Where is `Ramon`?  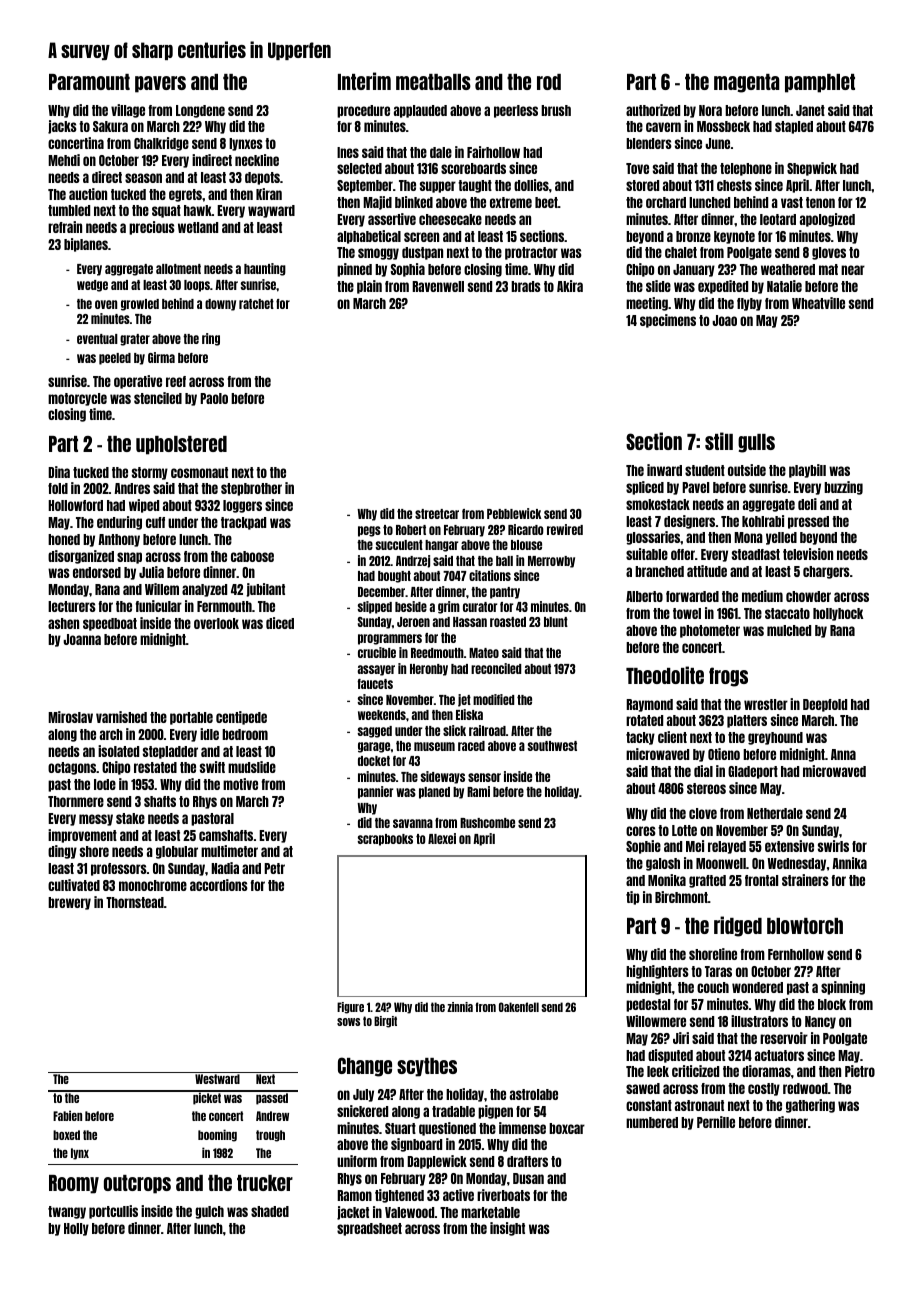
Ramon is located at coordinates (354, 1195).
